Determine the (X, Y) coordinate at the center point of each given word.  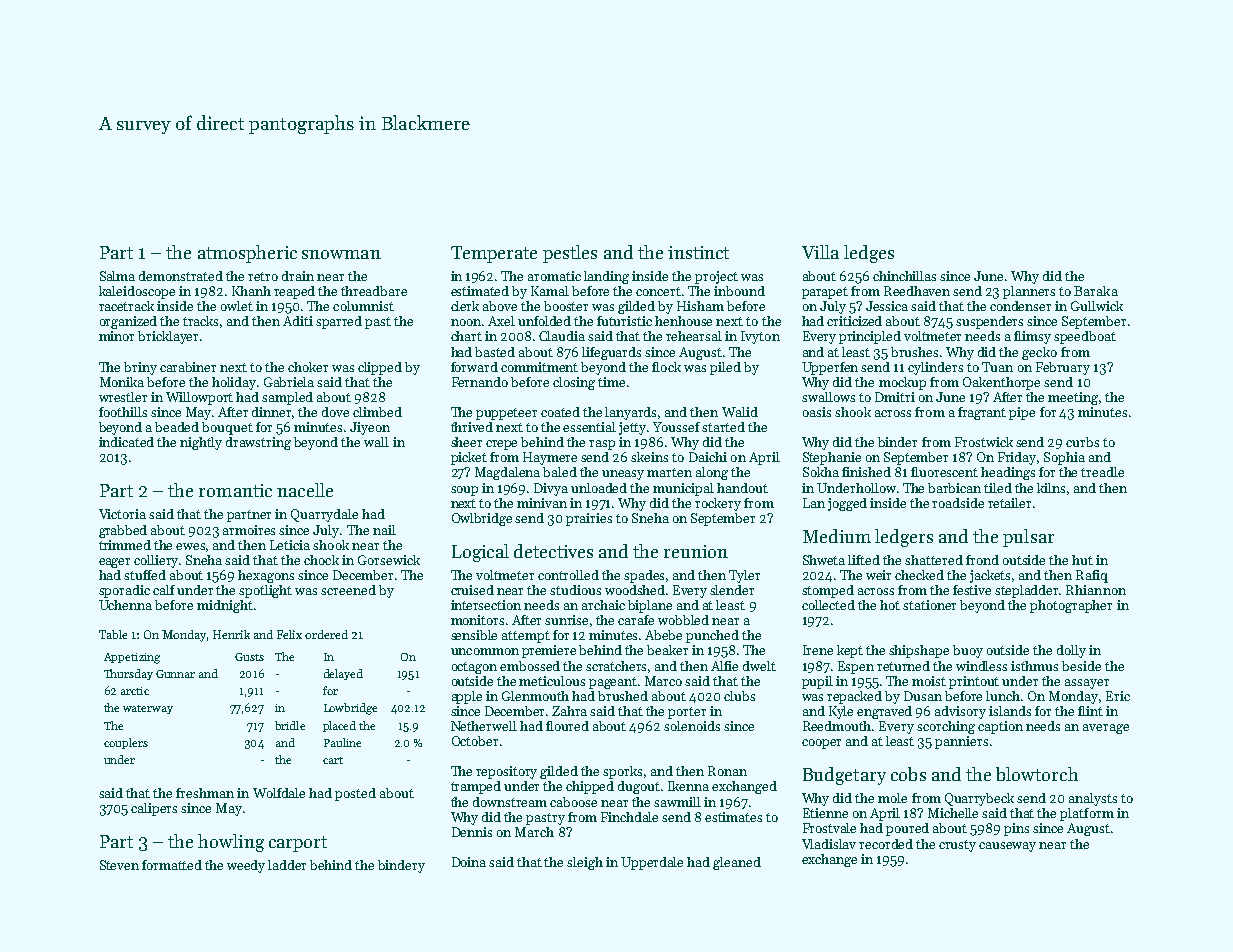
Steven (119, 865)
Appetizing (132, 658)
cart (333, 760)
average (1106, 729)
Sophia (1064, 458)
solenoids (692, 726)
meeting (1073, 398)
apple (467, 697)
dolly (1071, 651)
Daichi (708, 457)
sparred (339, 322)
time (611, 382)
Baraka (1096, 291)
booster (566, 306)
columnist (363, 306)
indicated (126, 442)
